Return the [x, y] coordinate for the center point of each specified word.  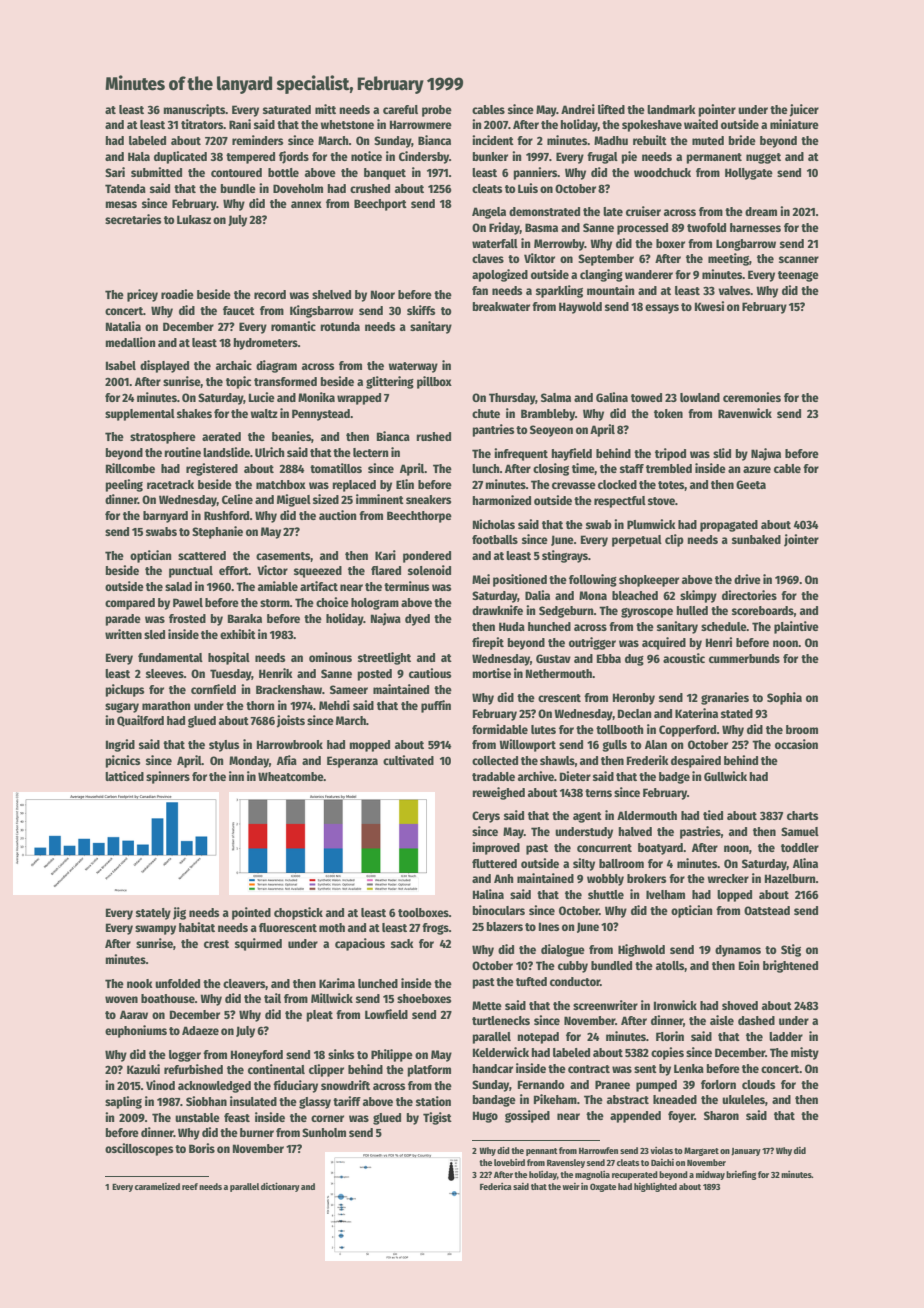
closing [551, 469]
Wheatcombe [291, 776]
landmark [671, 109]
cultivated [408, 760]
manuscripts [194, 110]
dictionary [280, 1187]
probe [437, 111]
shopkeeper [649, 581]
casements [283, 556]
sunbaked [756, 539]
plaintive [796, 627]
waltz [264, 413]
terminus [406, 586]
